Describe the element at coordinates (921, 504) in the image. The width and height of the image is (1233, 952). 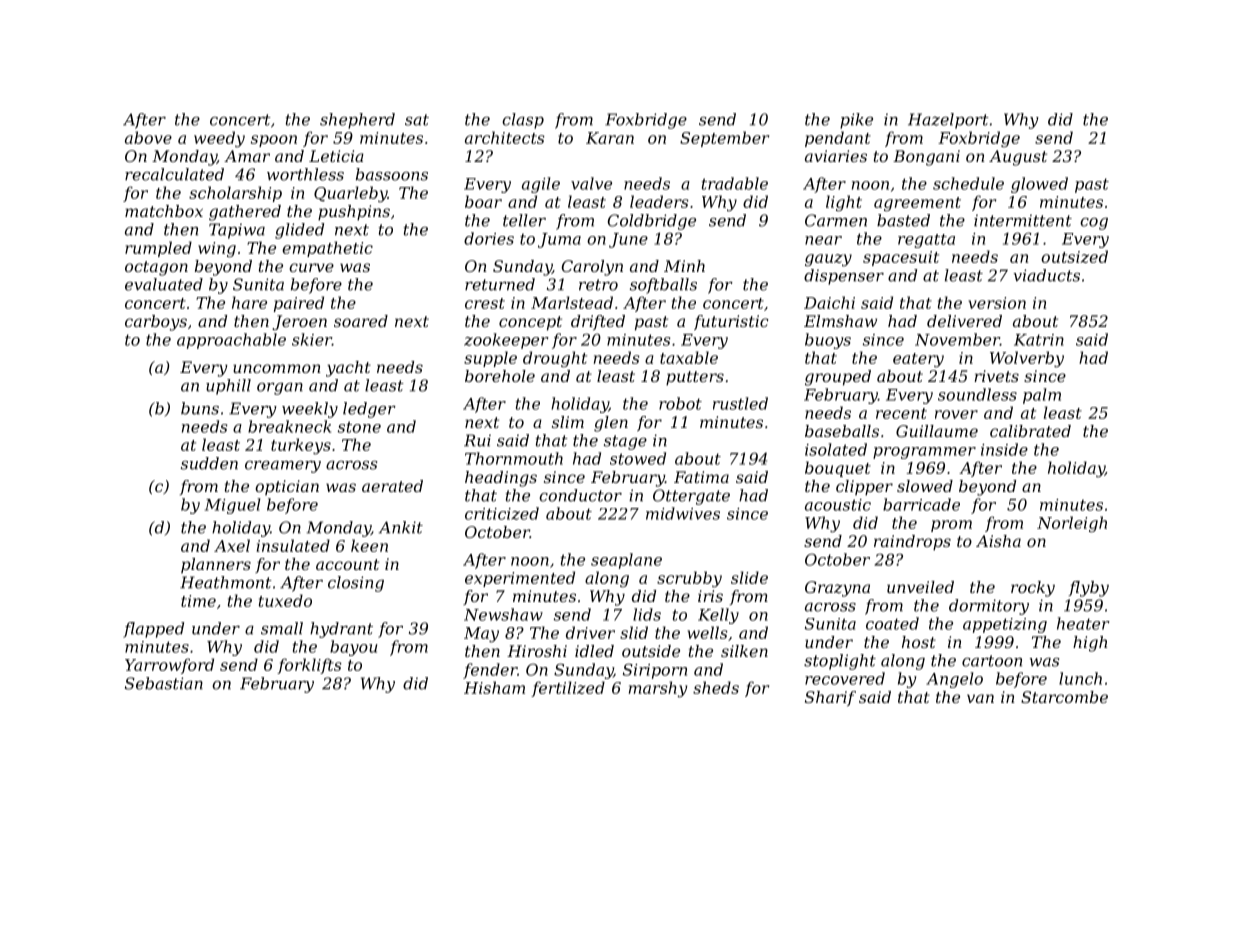
I see `barricade` at that location.
